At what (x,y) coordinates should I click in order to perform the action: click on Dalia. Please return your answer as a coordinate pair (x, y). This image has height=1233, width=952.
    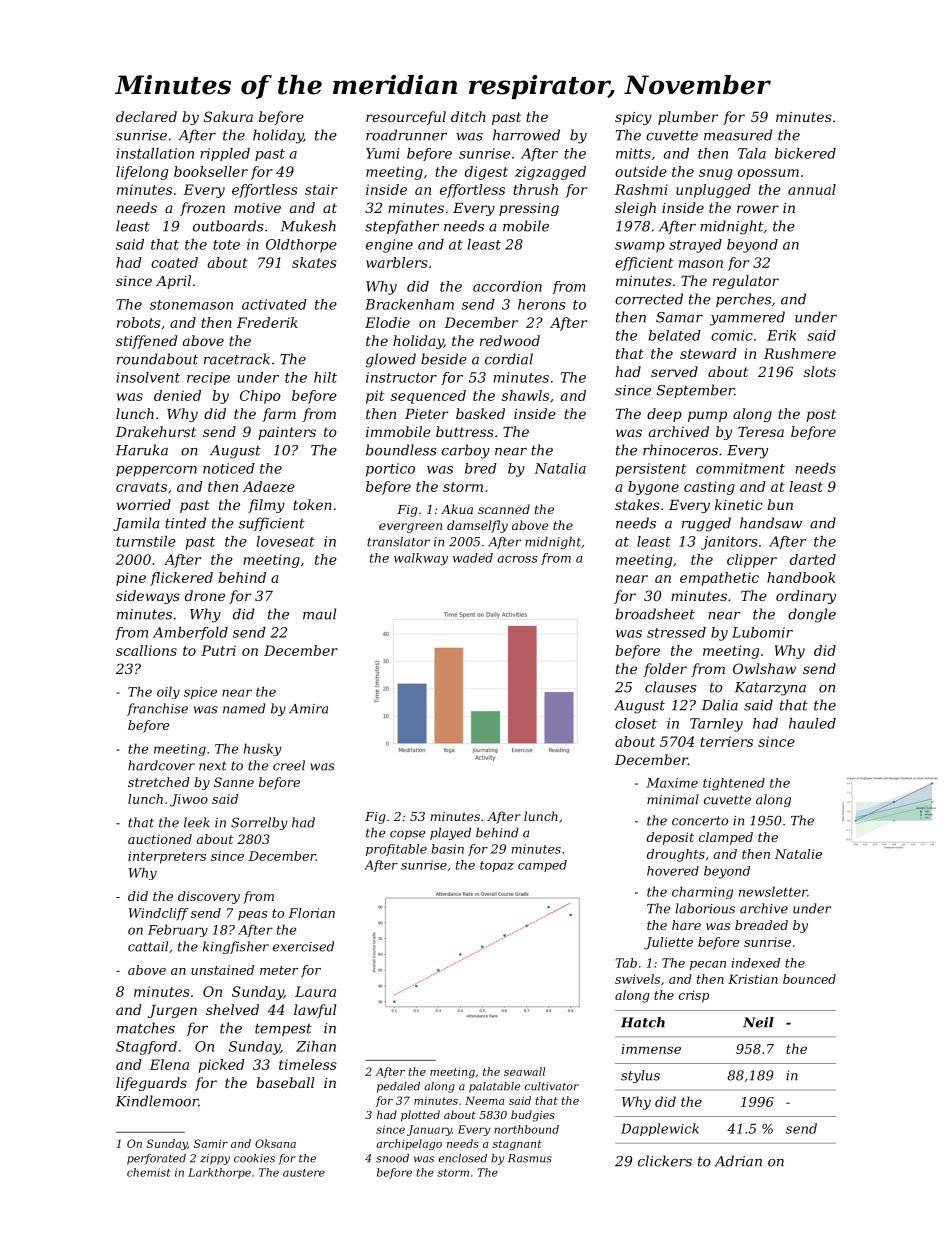
    Looking at the image, I should click on (720, 705).
